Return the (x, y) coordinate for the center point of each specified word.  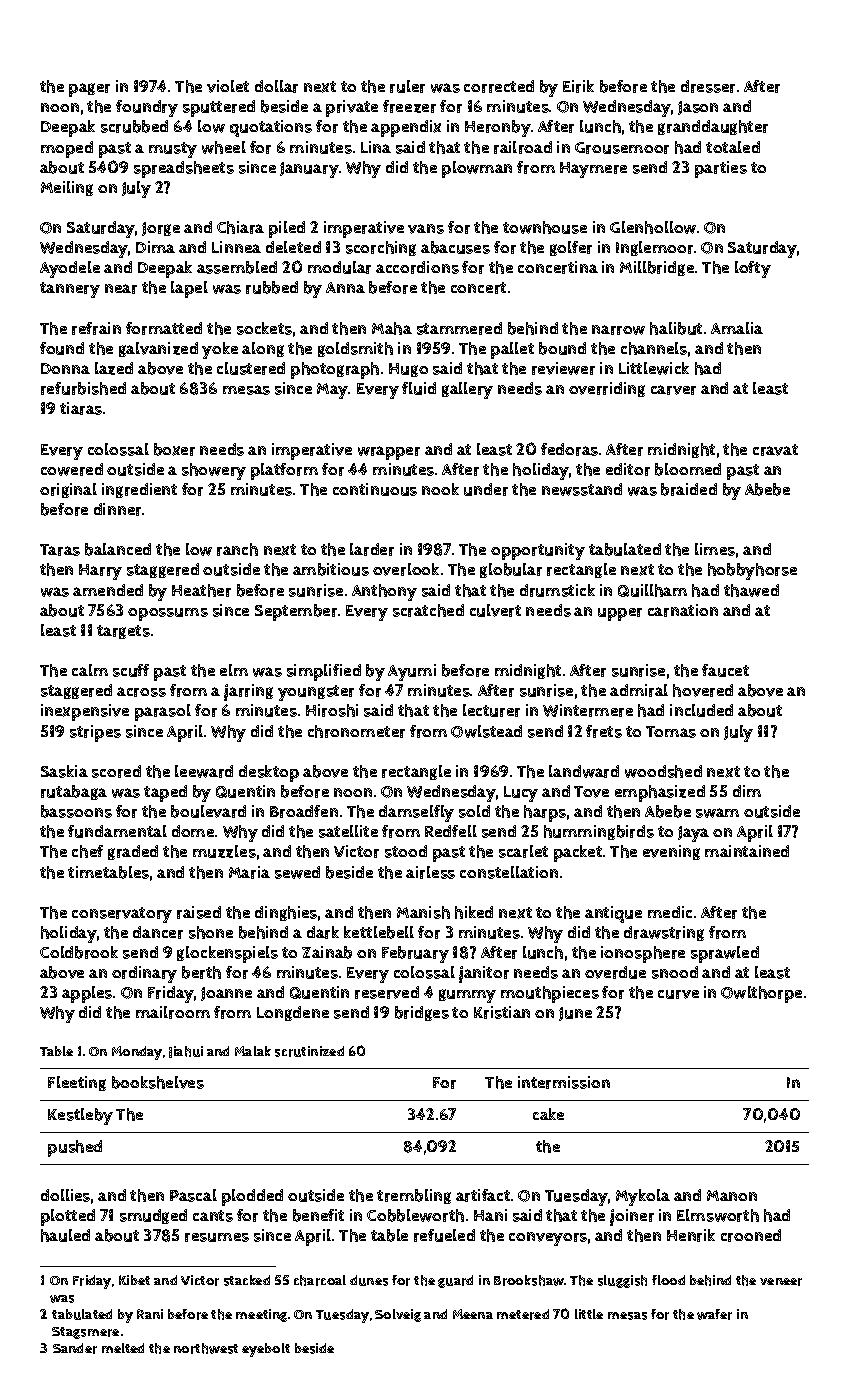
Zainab (327, 952)
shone (211, 932)
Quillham (652, 590)
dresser (708, 86)
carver (673, 390)
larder (372, 549)
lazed (114, 368)
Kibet (134, 1280)
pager (89, 90)
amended (108, 590)
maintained (747, 851)
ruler (407, 86)
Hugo (408, 370)
